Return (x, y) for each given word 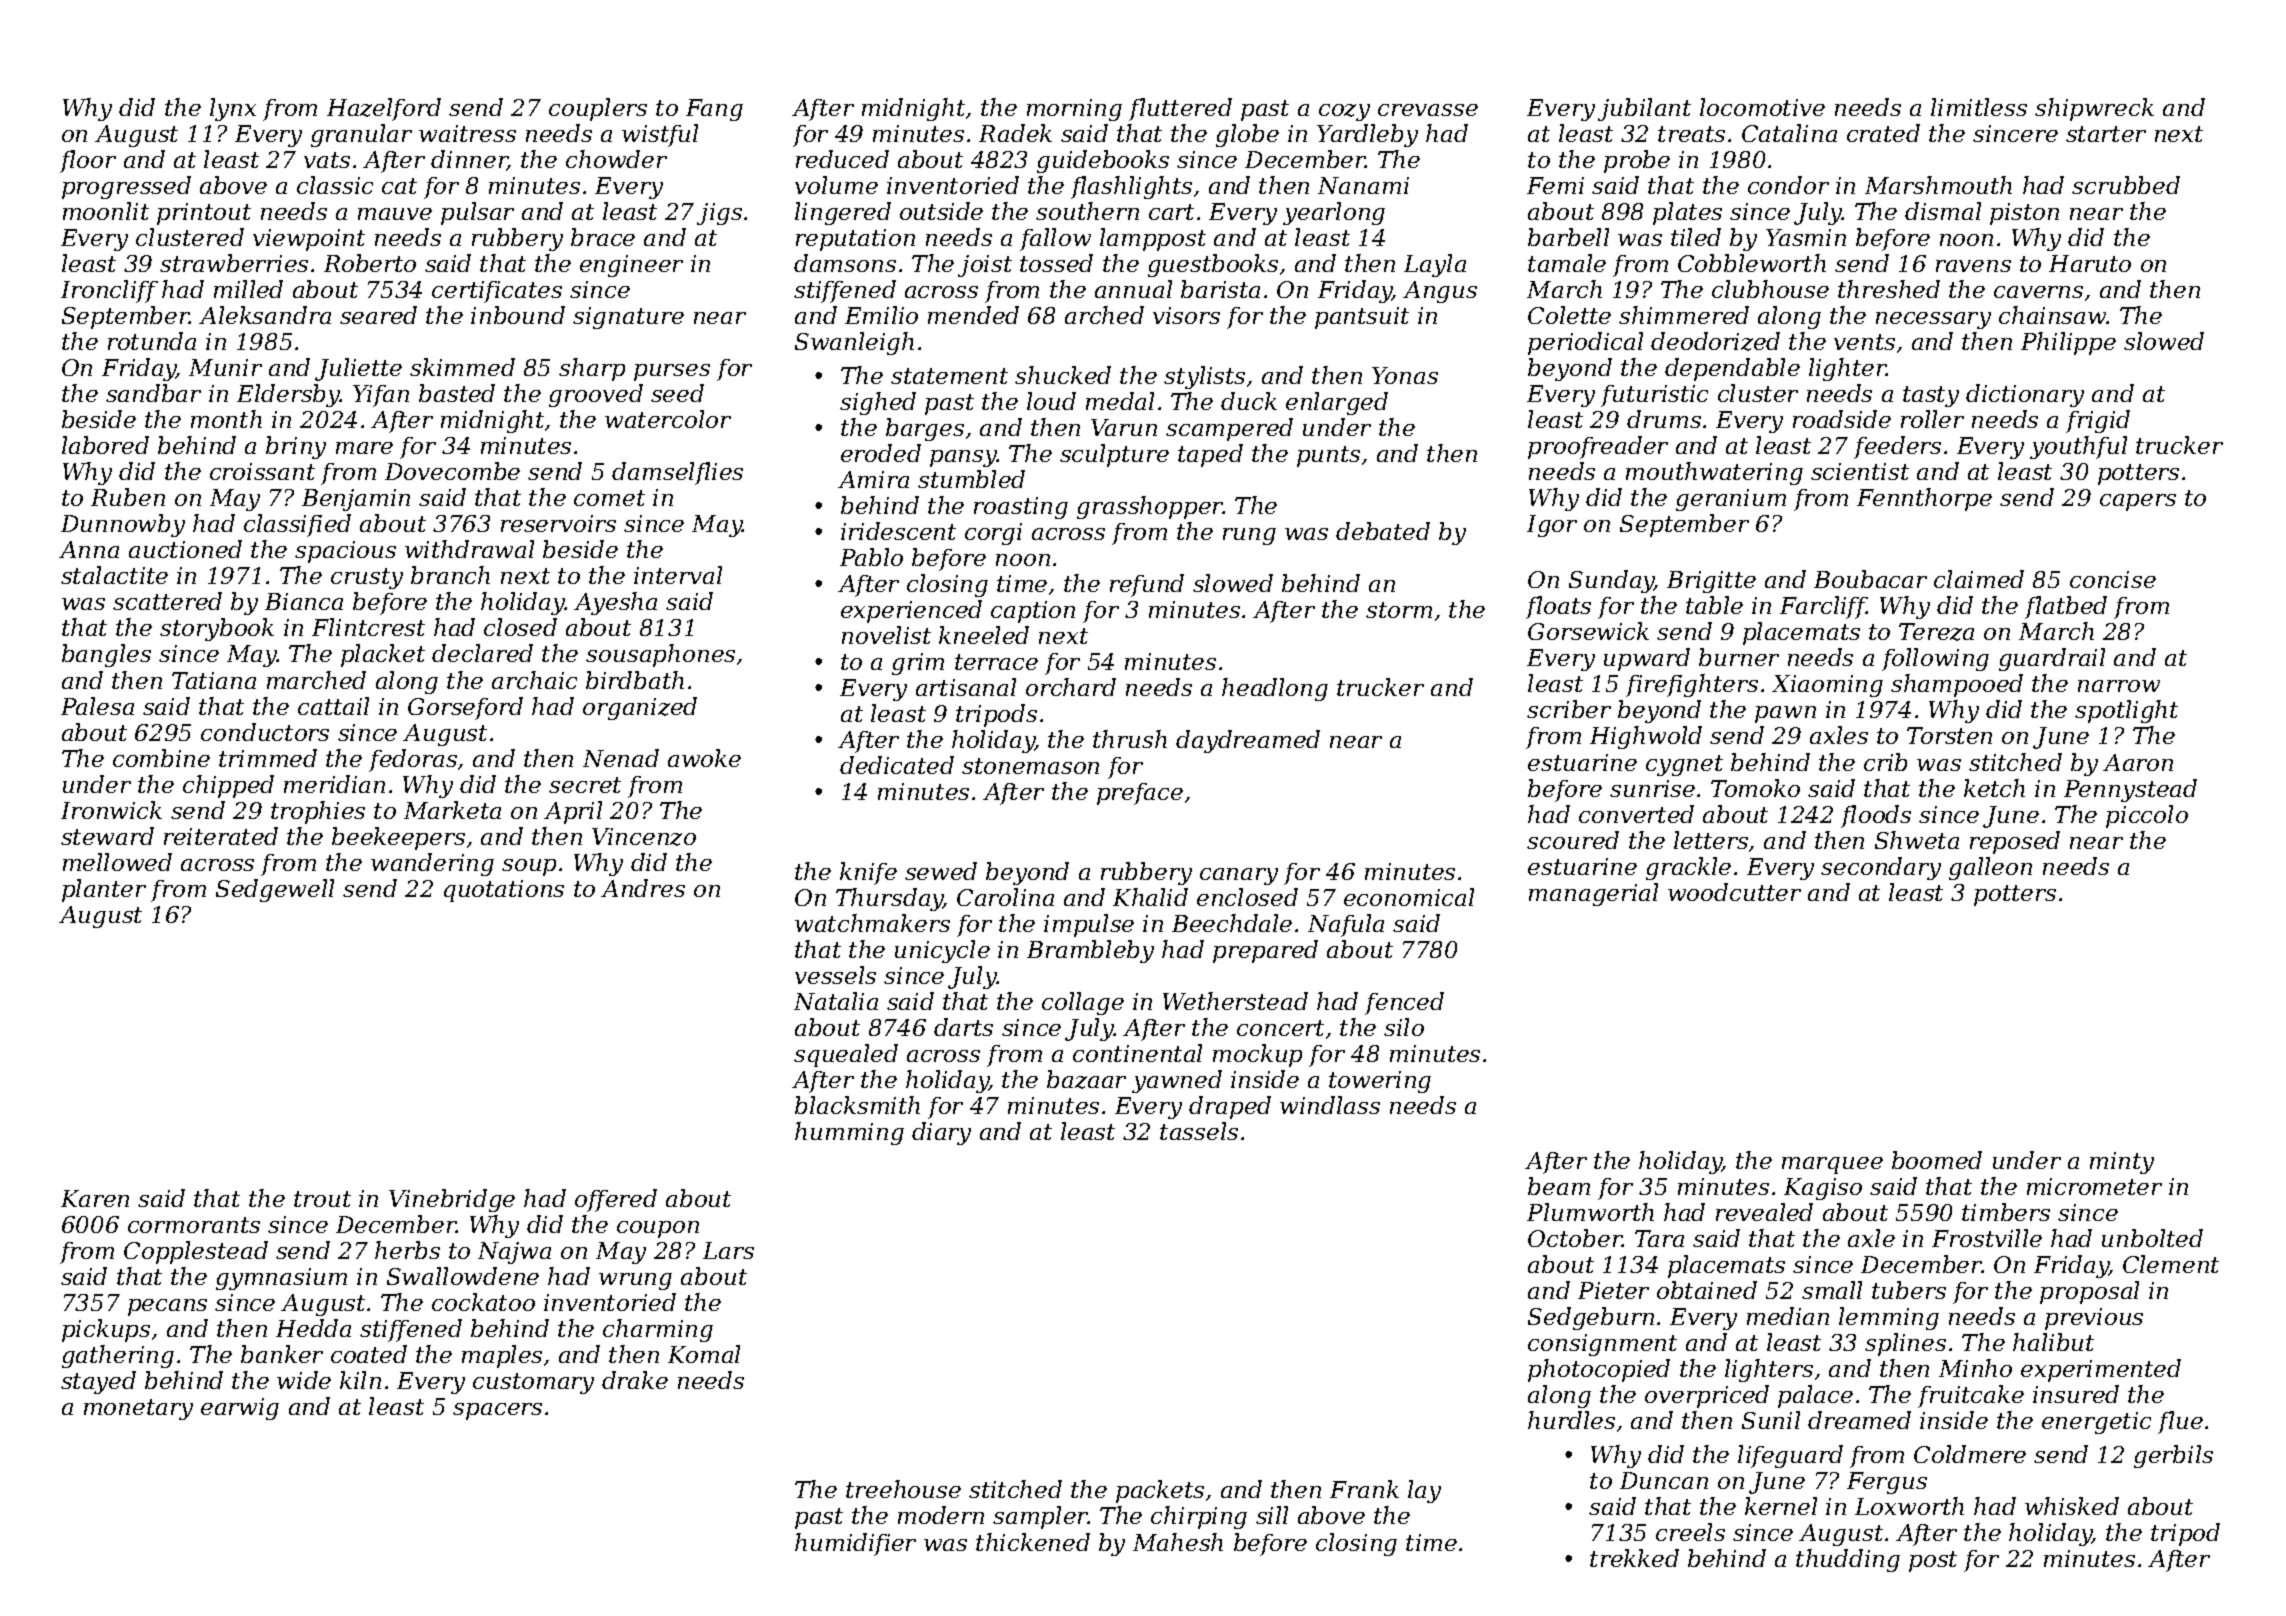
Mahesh (1178, 1542)
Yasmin (1806, 237)
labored (105, 445)
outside (941, 211)
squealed (846, 1055)
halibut (2053, 1342)
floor (88, 161)
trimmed (268, 758)
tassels (1199, 1131)
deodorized (1715, 341)
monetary (138, 1409)
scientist (1860, 471)
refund (1147, 585)
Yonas (1405, 375)
